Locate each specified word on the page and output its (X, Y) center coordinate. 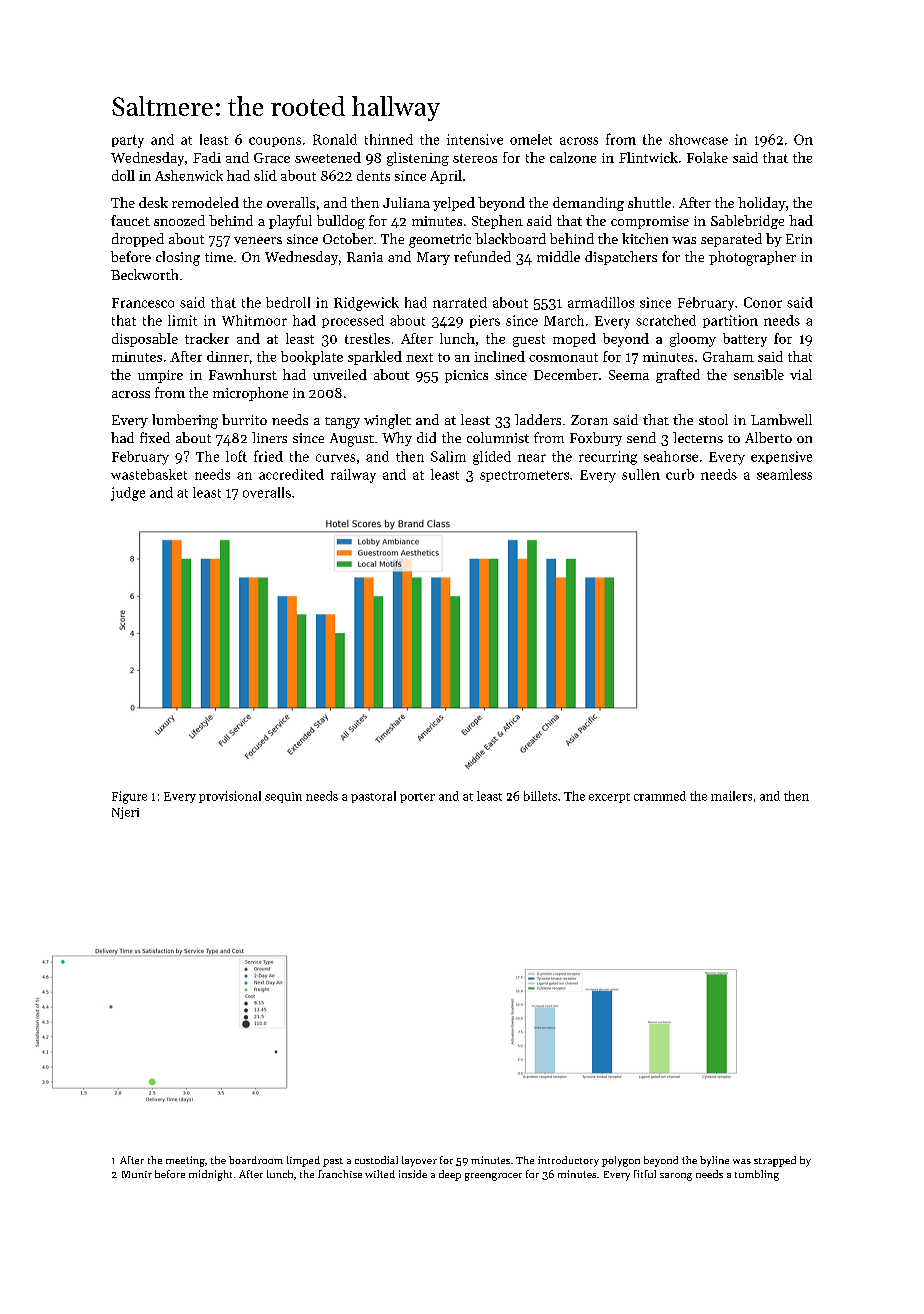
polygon (621, 1161)
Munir (137, 1174)
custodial (376, 1160)
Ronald (335, 139)
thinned (389, 139)
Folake (707, 157)
